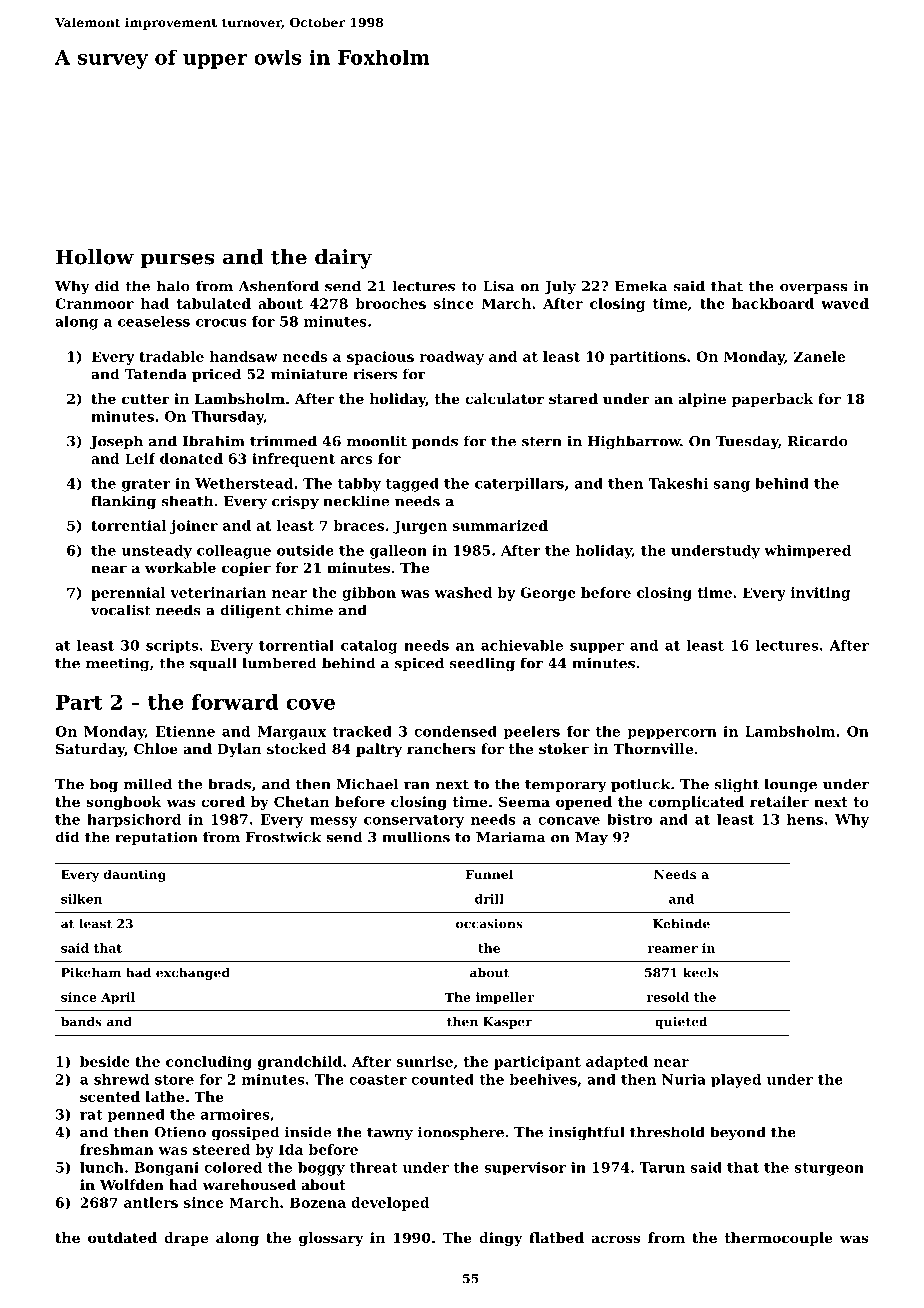 This document has height=1308, width=924. What do you see at coordinates (177, 261) in the document?
I see `purses` at bounding box center [177, 261].
